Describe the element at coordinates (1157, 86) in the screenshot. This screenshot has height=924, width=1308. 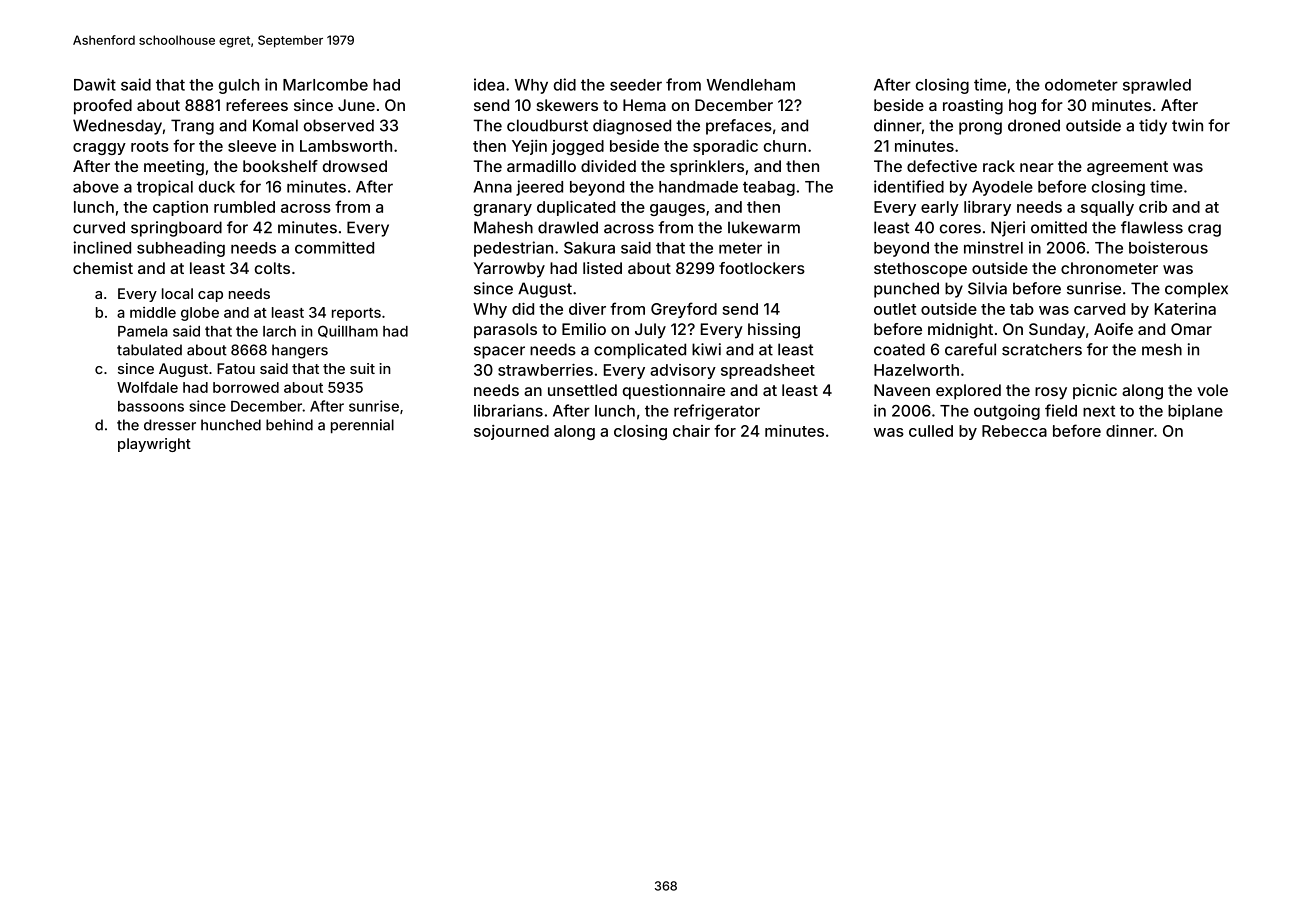
I see `sprawled` at that location.
